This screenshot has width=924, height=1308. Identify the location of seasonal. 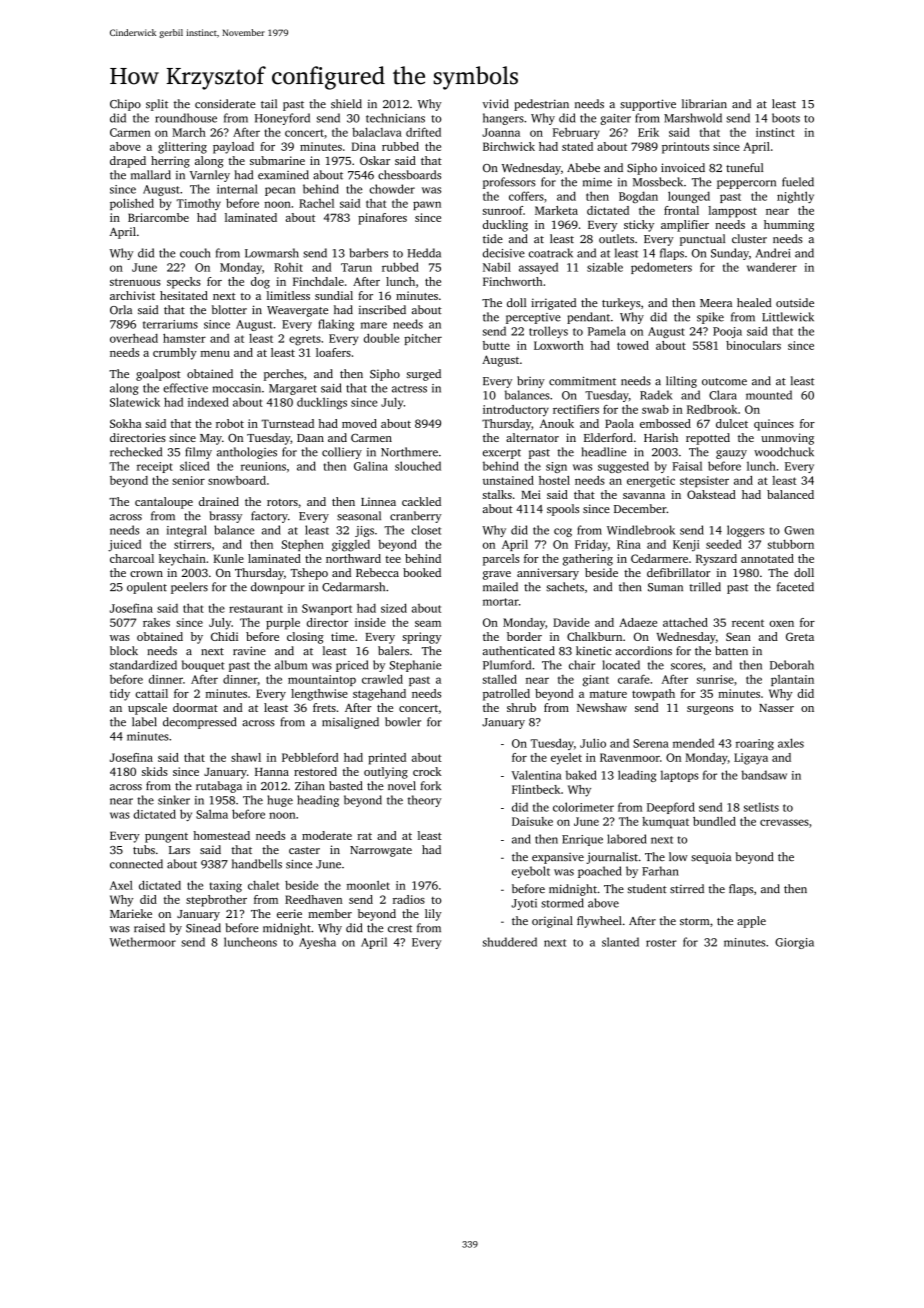
(359, 516).
